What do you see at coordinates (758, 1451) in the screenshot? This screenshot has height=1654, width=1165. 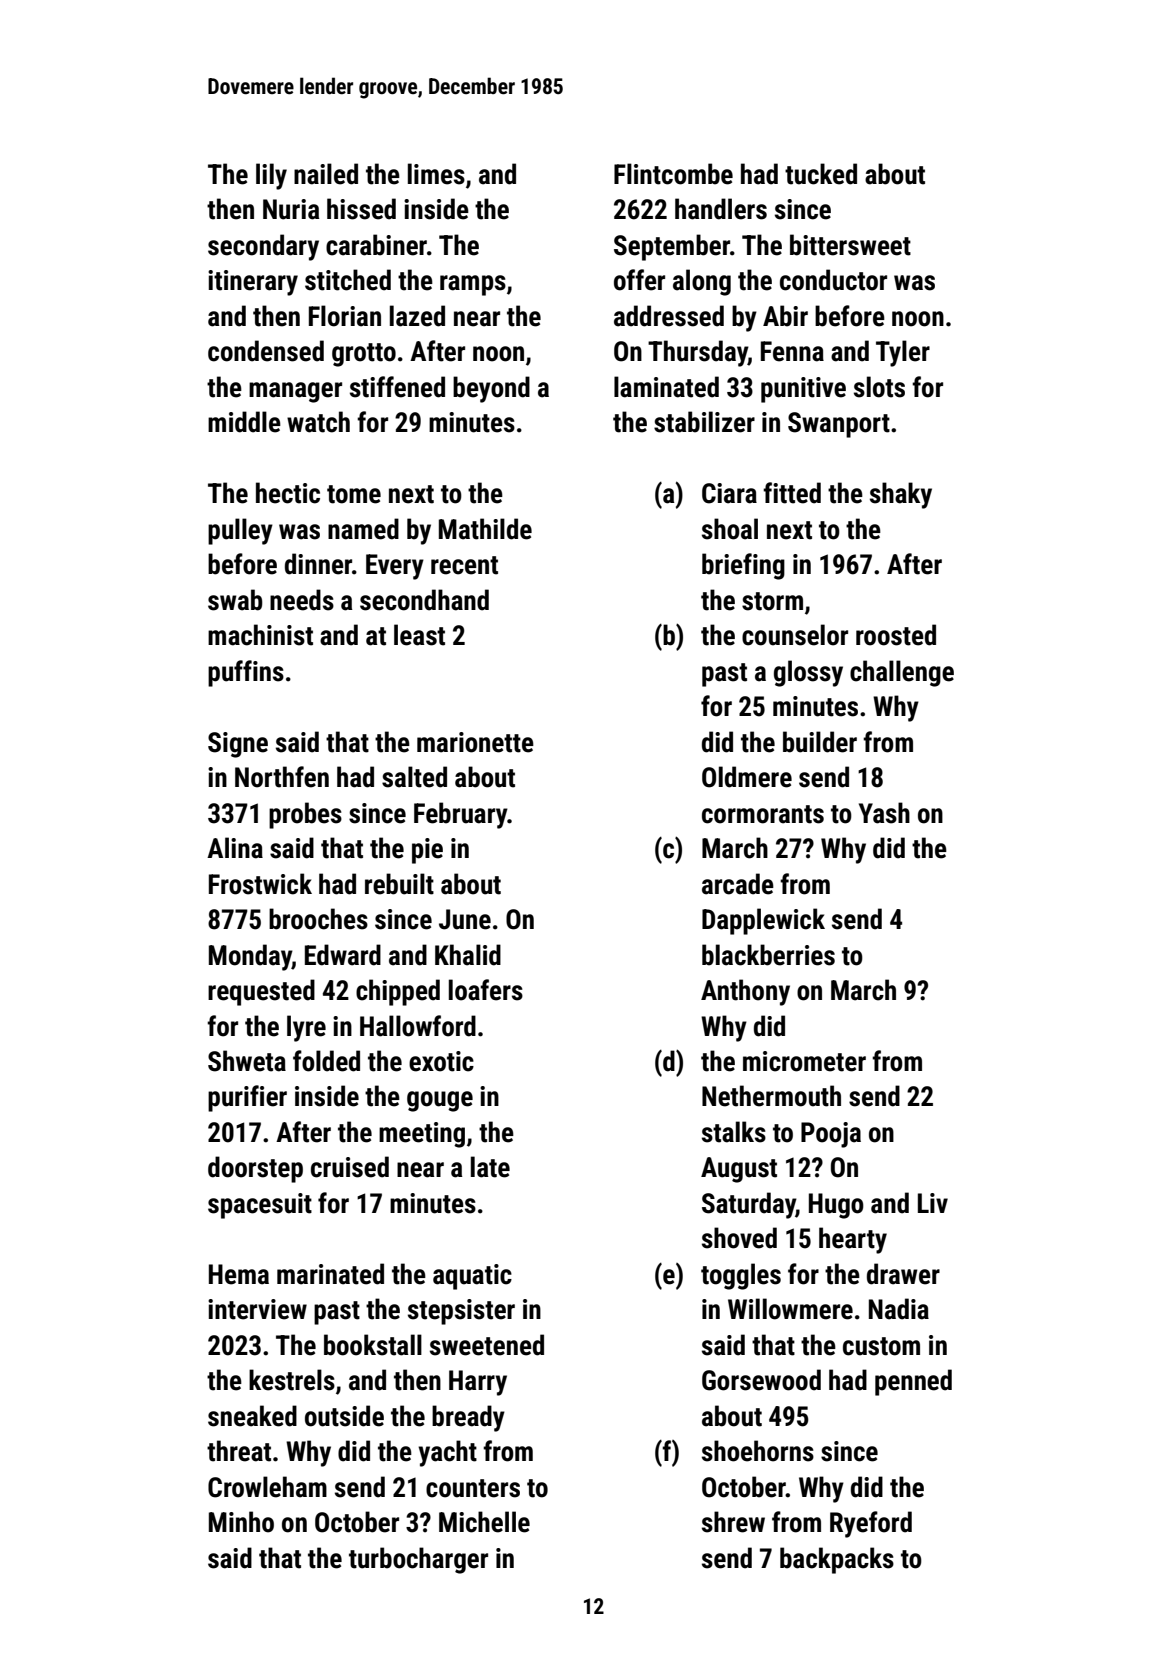 I see `shoehorns` at bounding box center [758, 1451].
